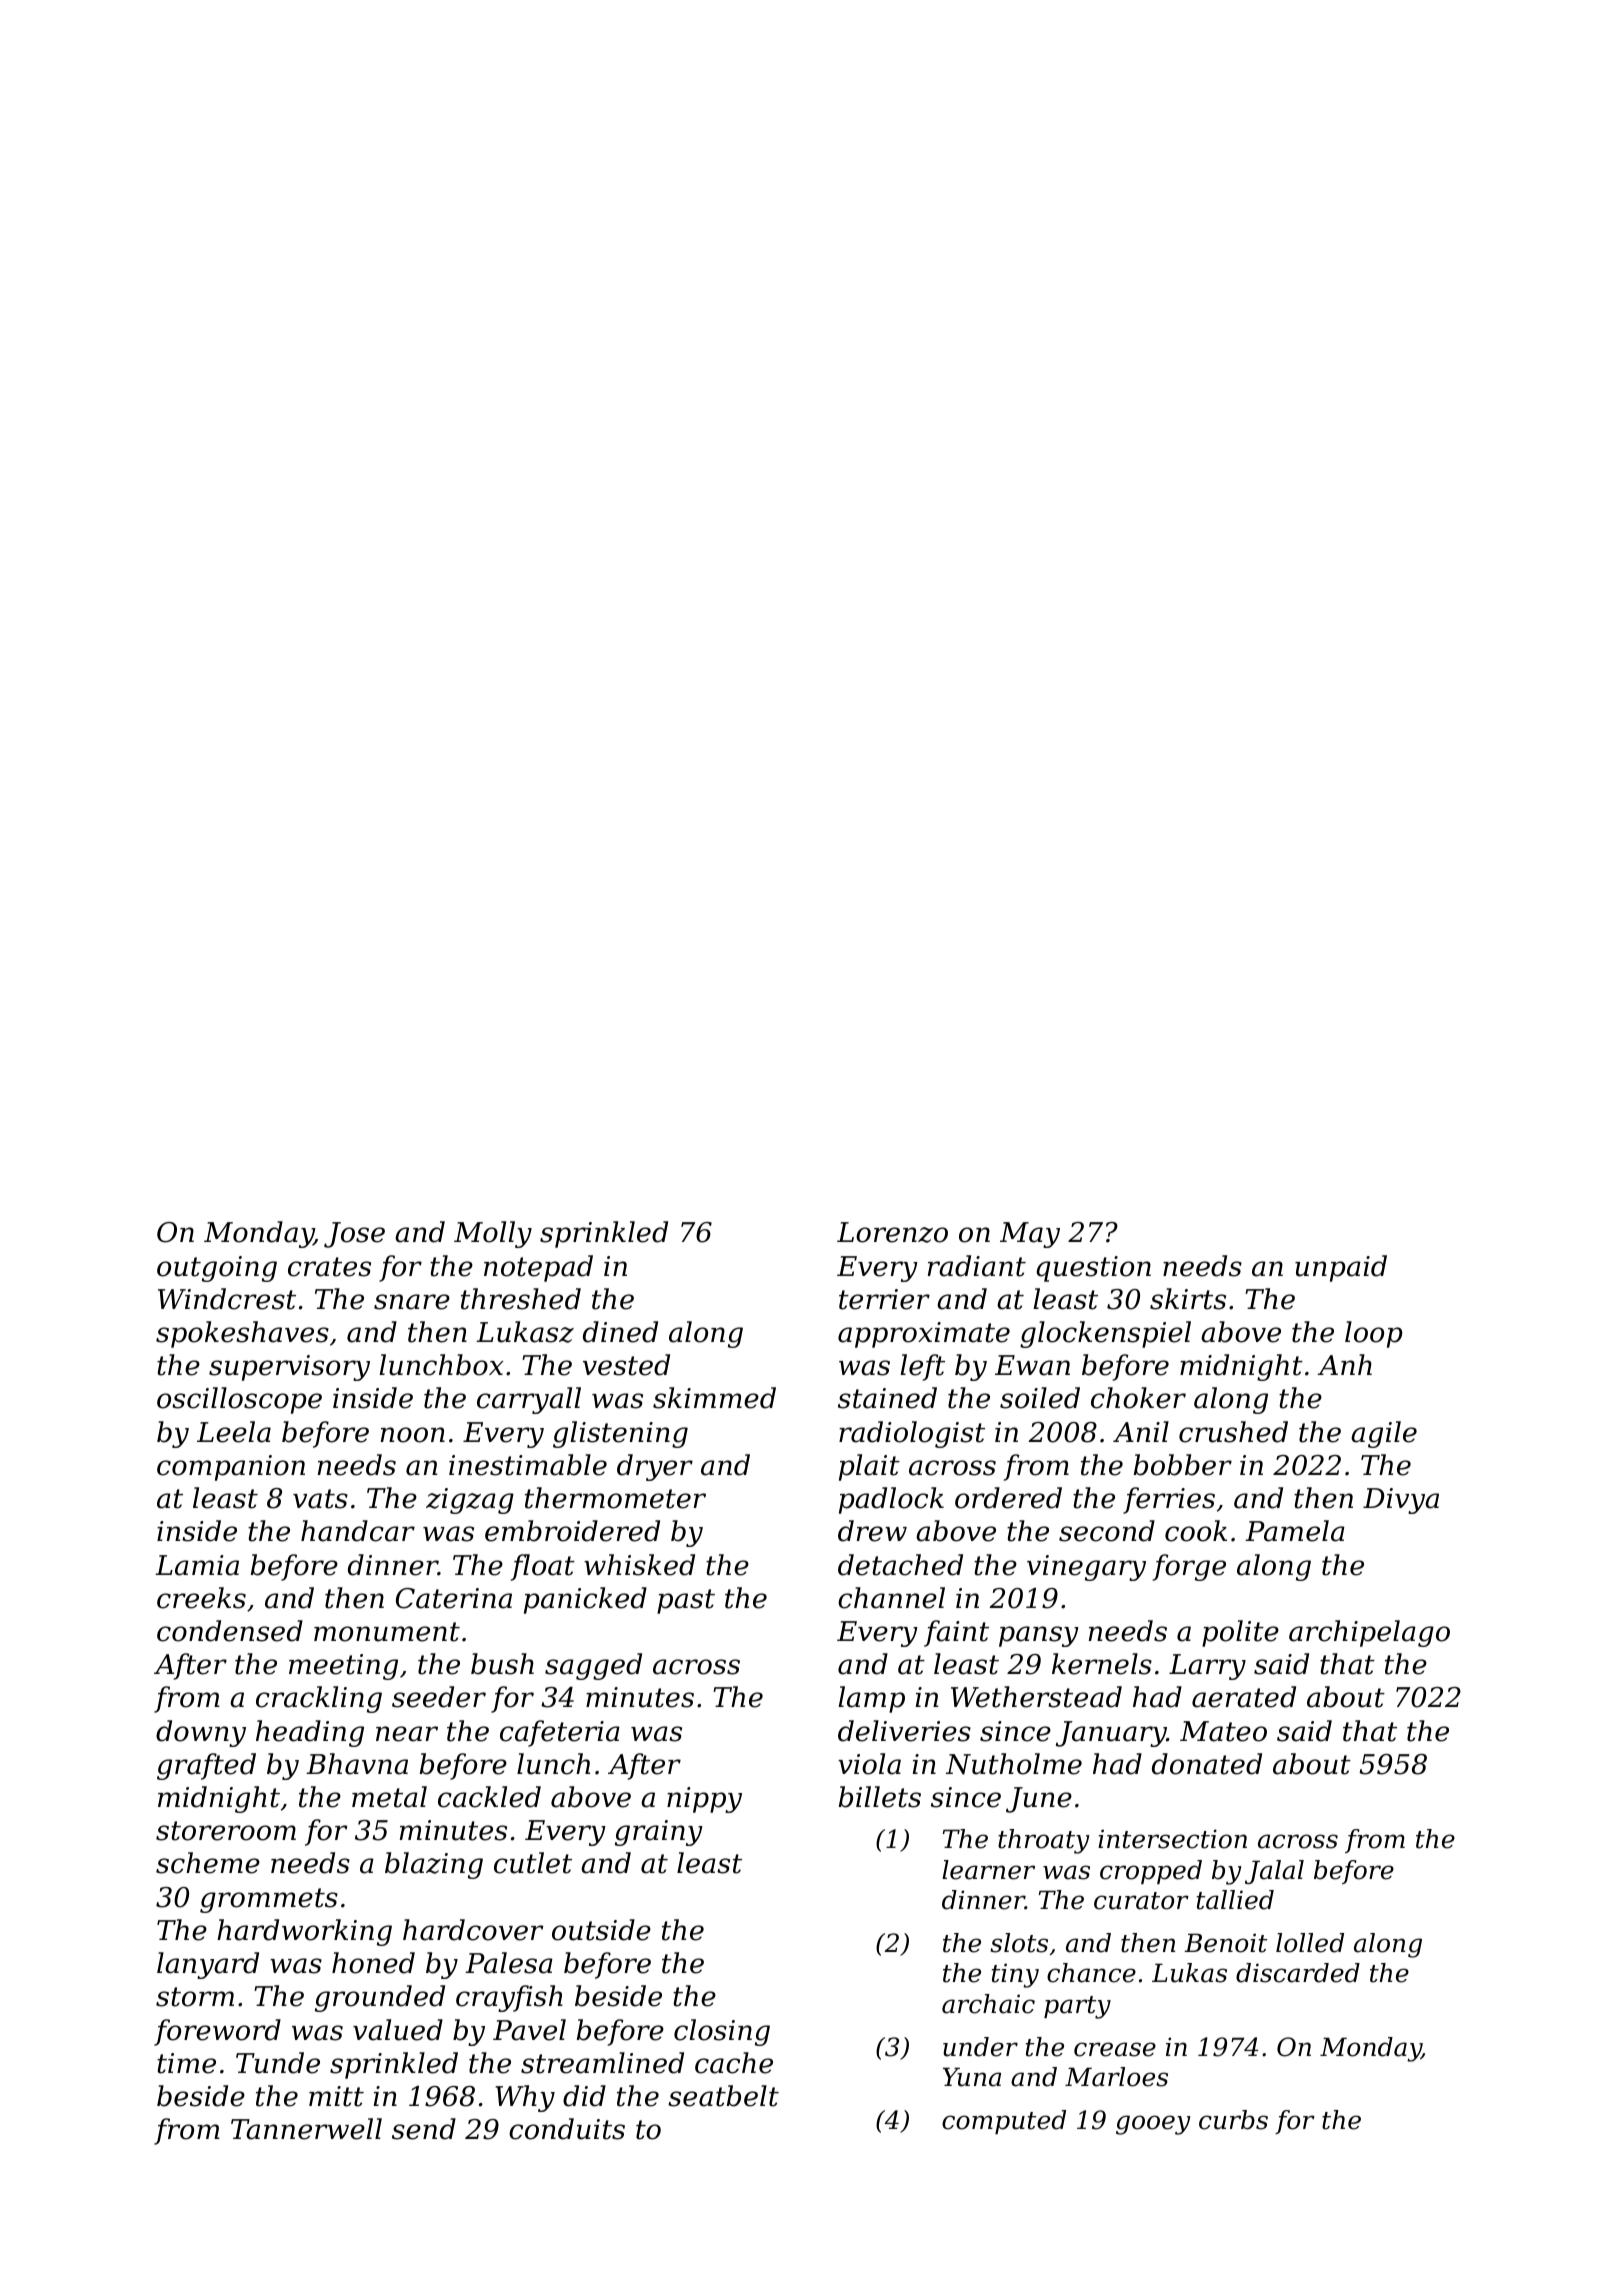 The image size is (1620, 2292). Describe the element at coordinates (884, 1299) in the screenshot. I see `terrier` at that location.
